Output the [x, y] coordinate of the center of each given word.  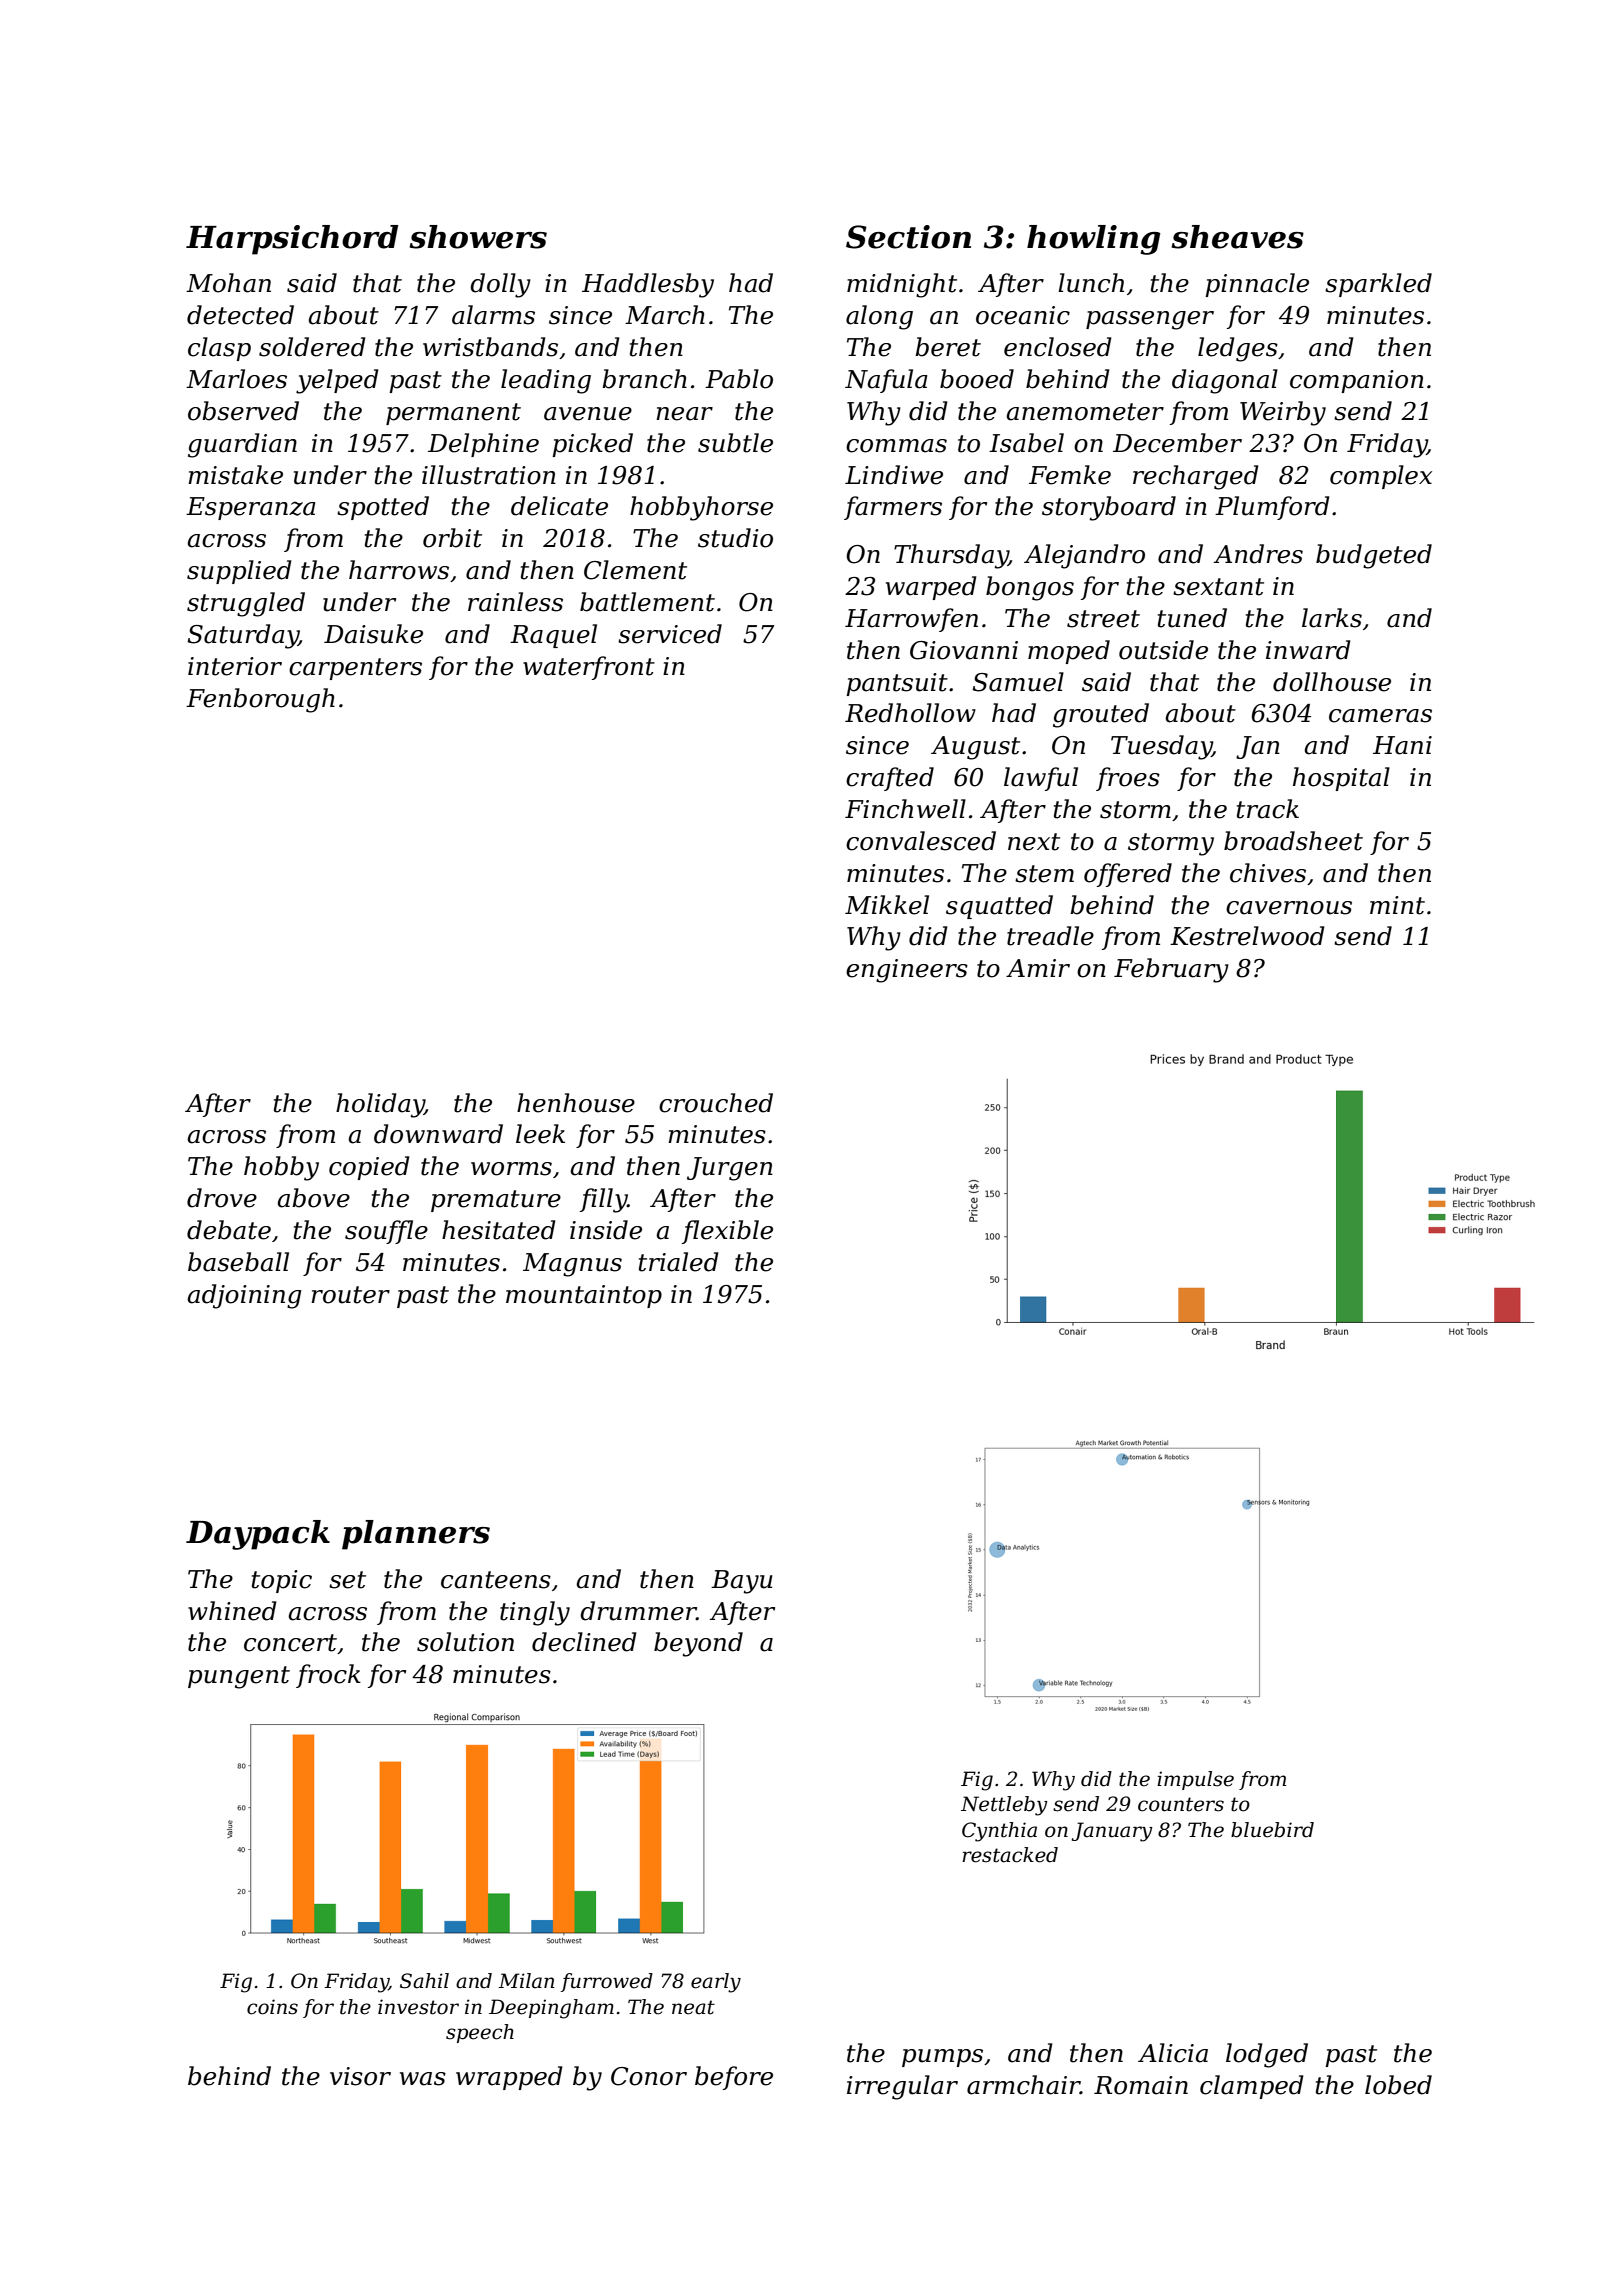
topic [282, 1581]
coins [272, 2007]
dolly [500, 285]
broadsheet [1293, 841]
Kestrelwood [1247, 936]
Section [908, 237]
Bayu [742, 1582]
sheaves [1238, 237]
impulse [1195, 1780]
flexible [727, 1232]
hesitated [499, 1230]
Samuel [1018, 682]
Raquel [553, 636]
